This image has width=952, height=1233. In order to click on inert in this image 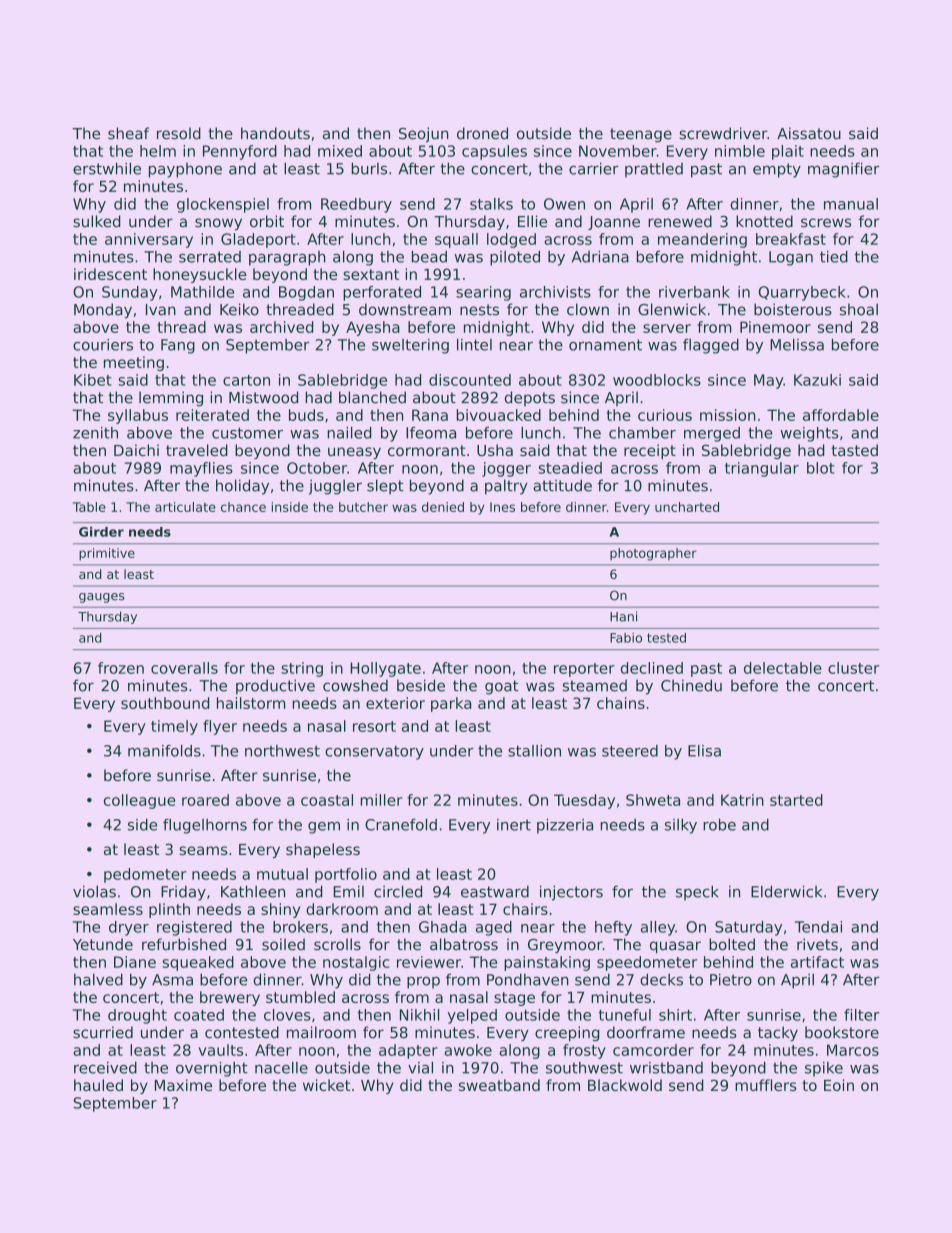, I will do `click(514, 825)`.
